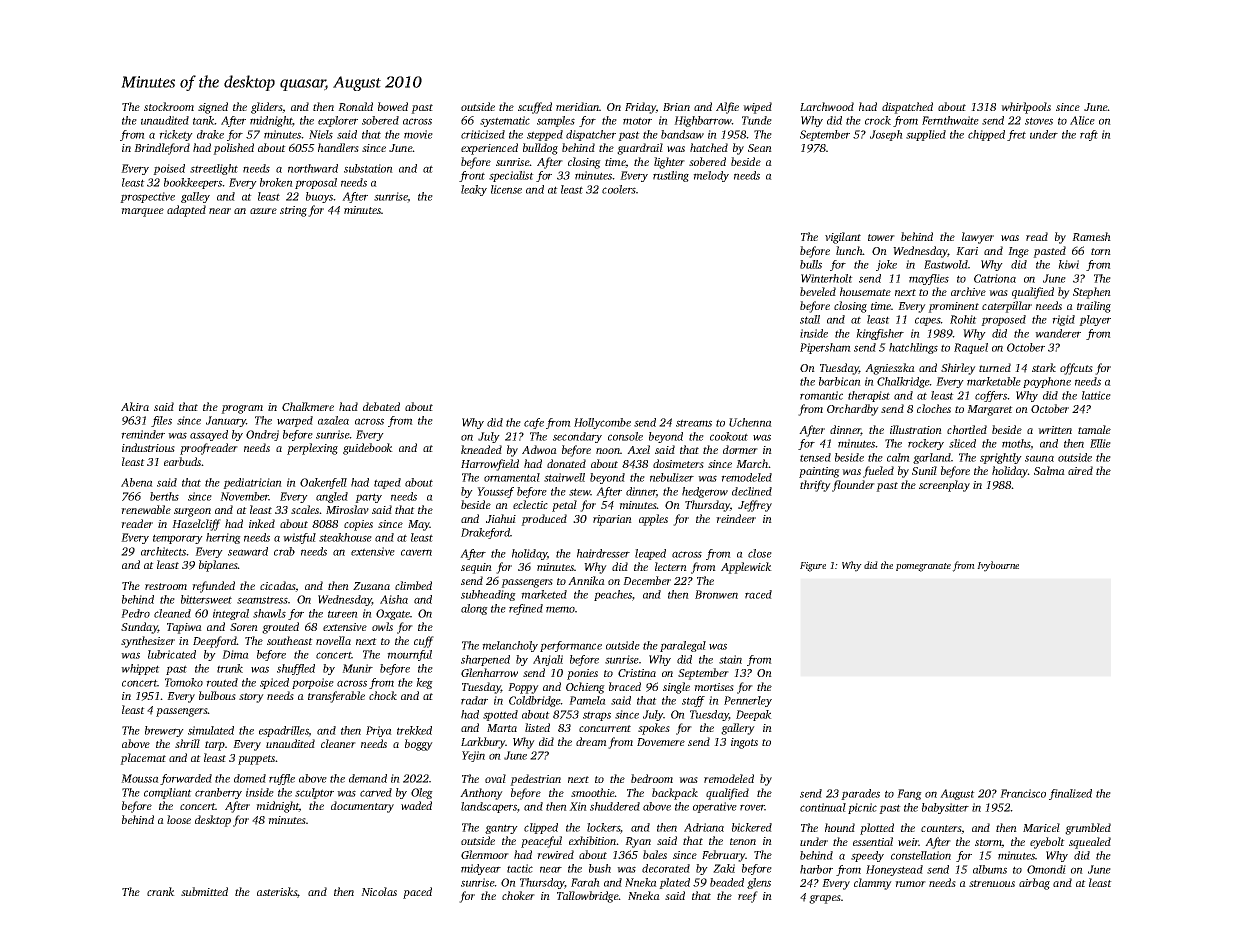 The width and height of the screenshot is (1233, 952). What do you see at coordinates (1026, 108) in the screenshot?
I see `whirlpools` at bounding box center [1026, 108].
